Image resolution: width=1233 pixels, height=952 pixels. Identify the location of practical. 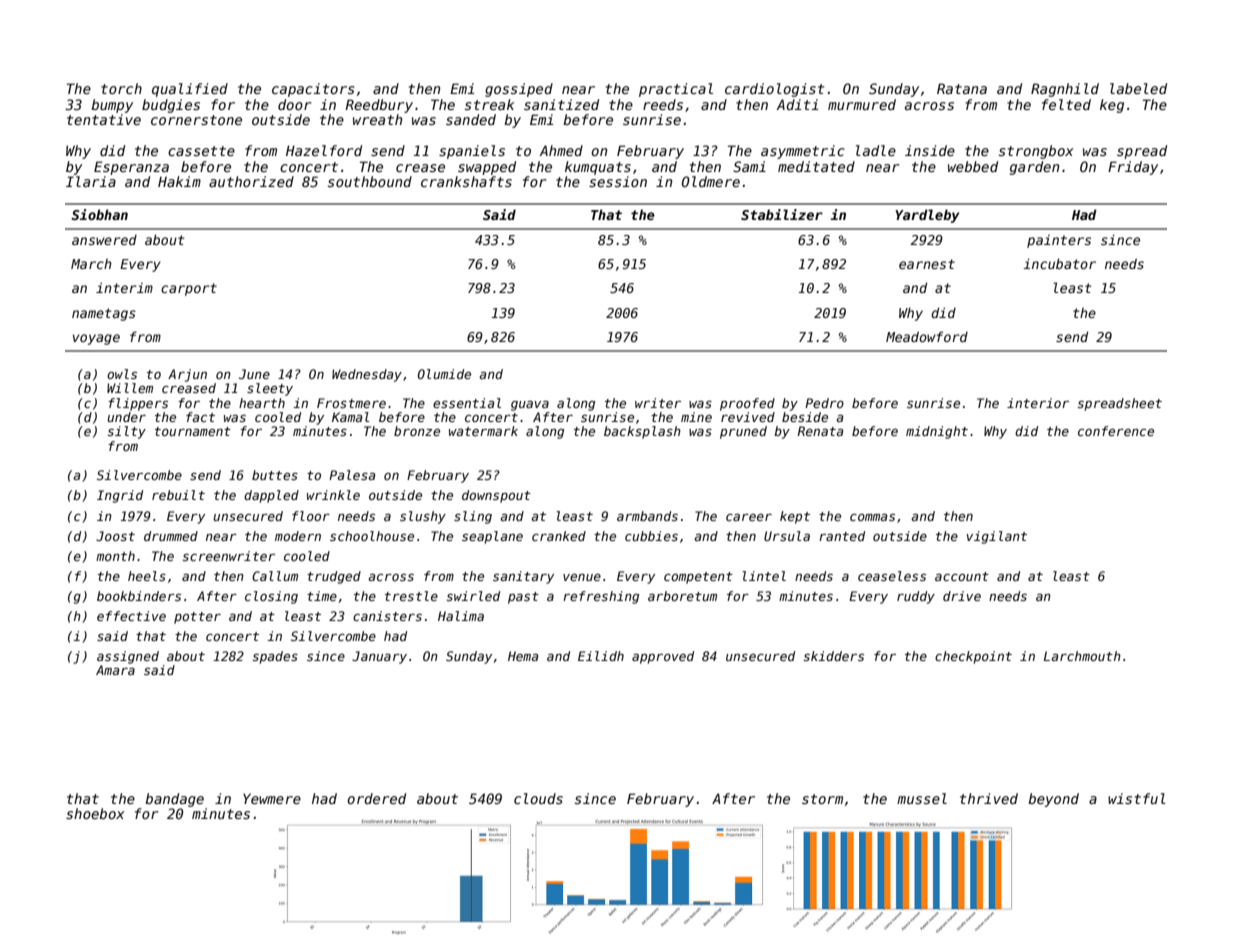
(676, 90).
